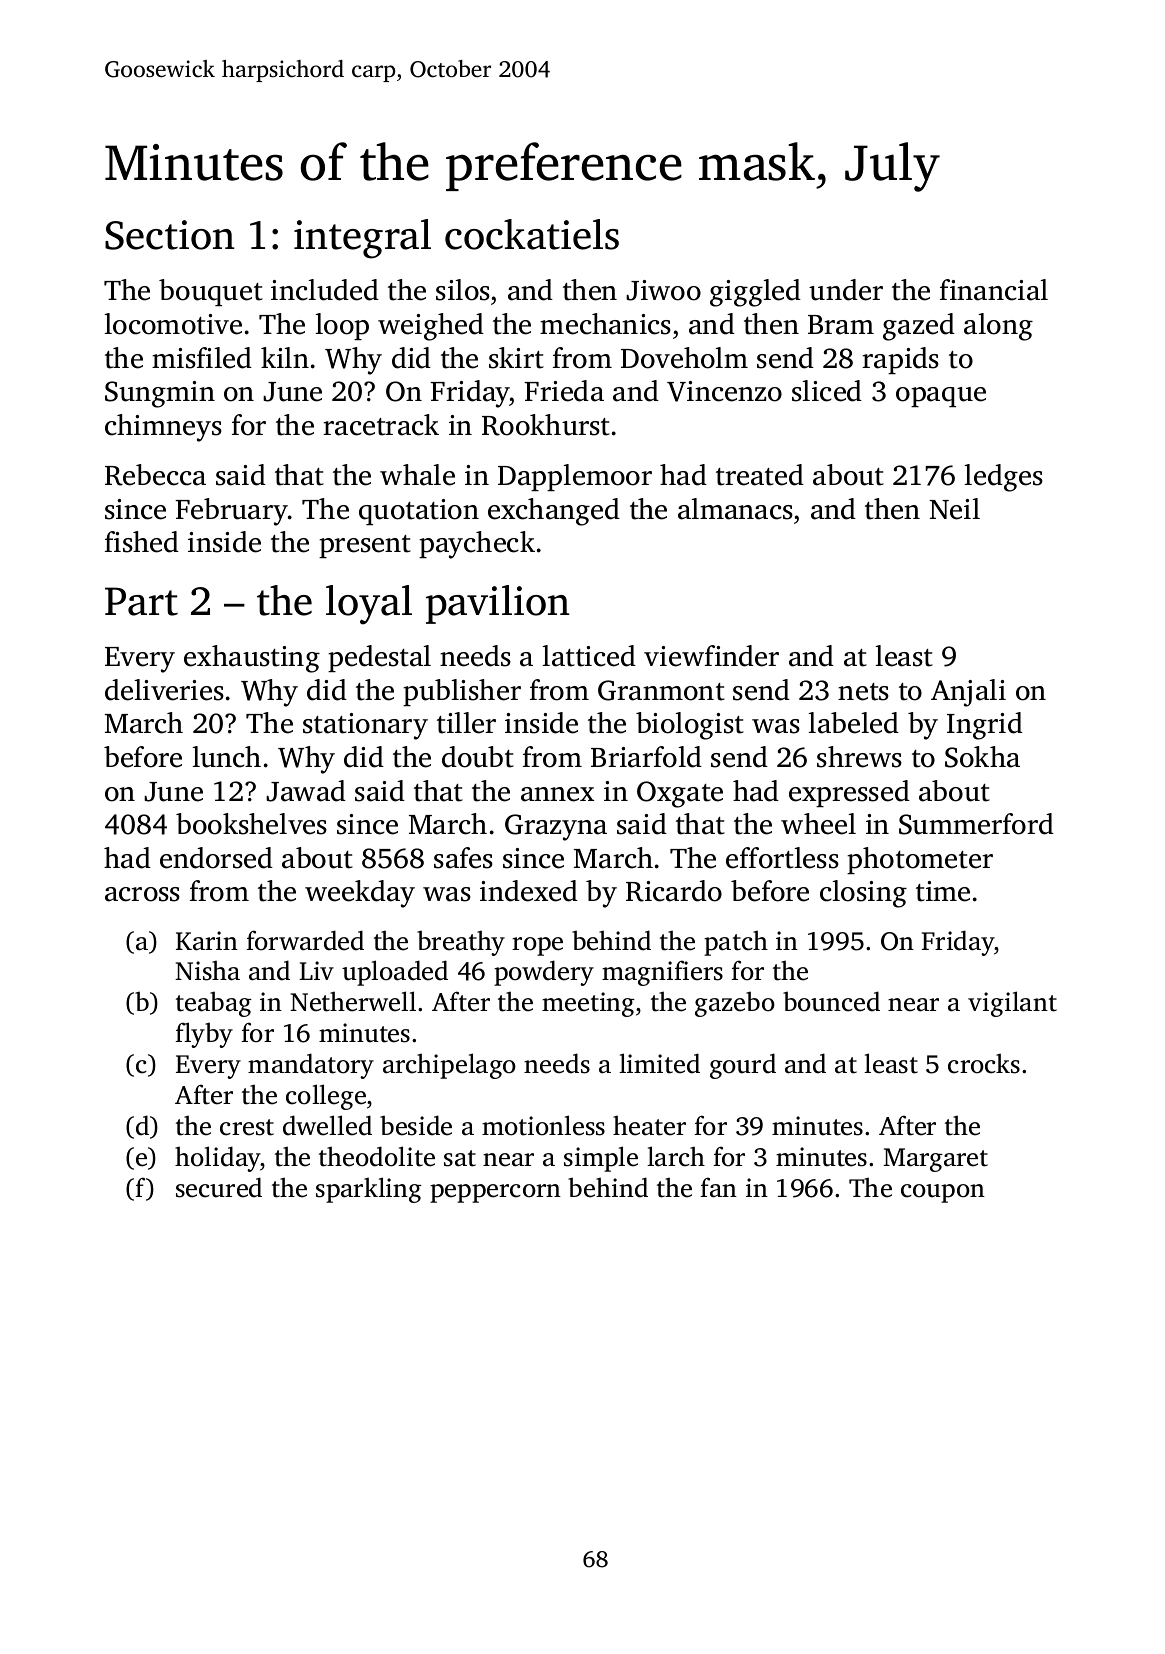 The width and height of the image is (1165, 1654). What do you see at coordinates (994, 290) in the image?
I see `financial` at bounding box center [994, 290].
